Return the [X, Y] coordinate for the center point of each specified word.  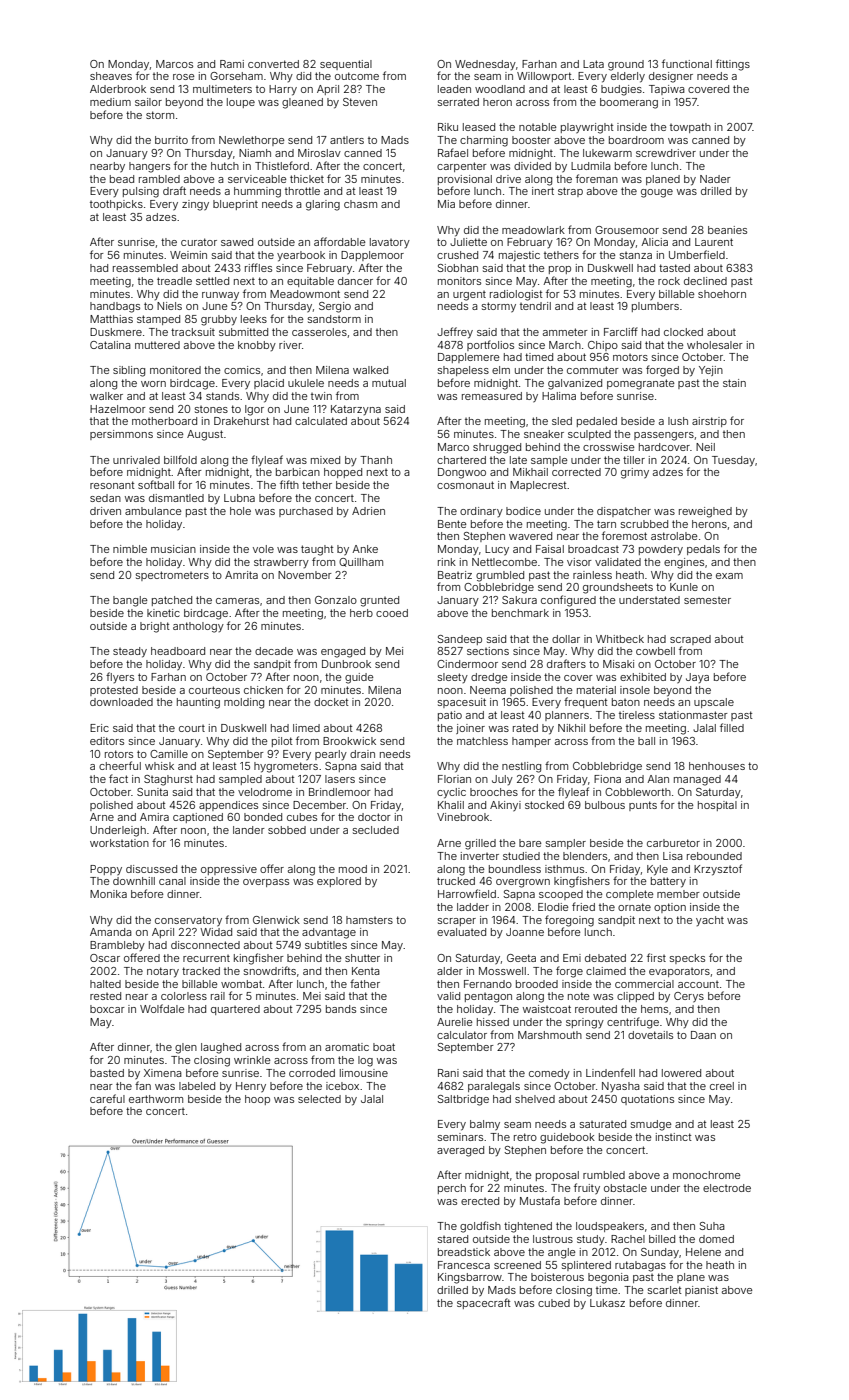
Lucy [497, 550]
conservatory [188, 921]
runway [220, 296]
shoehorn [722, 294]
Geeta [521, 958]
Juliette [468, 242]
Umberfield [697, 254]
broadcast [593, 549]
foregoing [569, 921]
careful [107, 1098]
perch [452, 1189]
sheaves [111, 76]
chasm [360, 204]
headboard [178, 651]
